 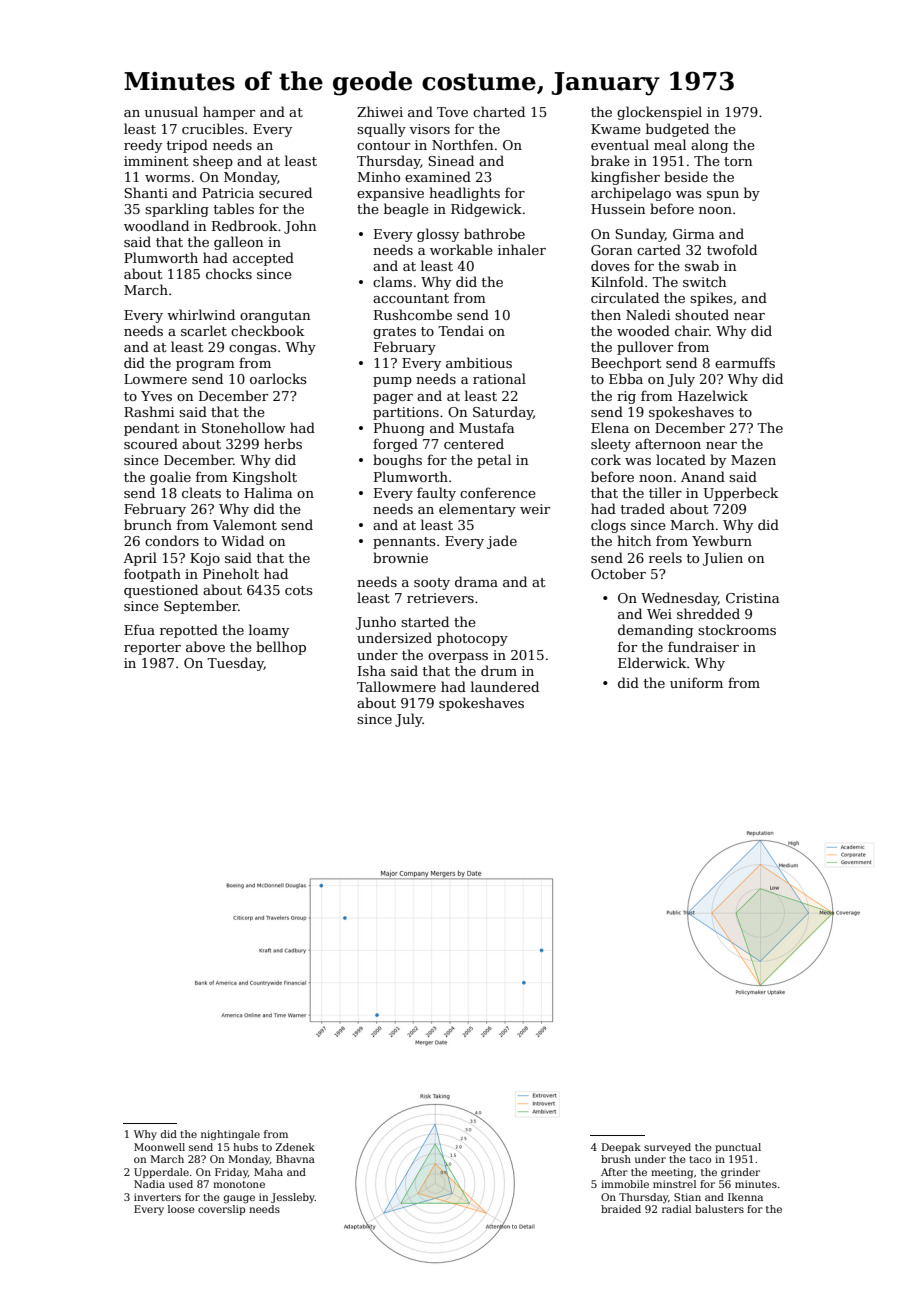 I want to click on Isha, so click(x=372, y=670).
